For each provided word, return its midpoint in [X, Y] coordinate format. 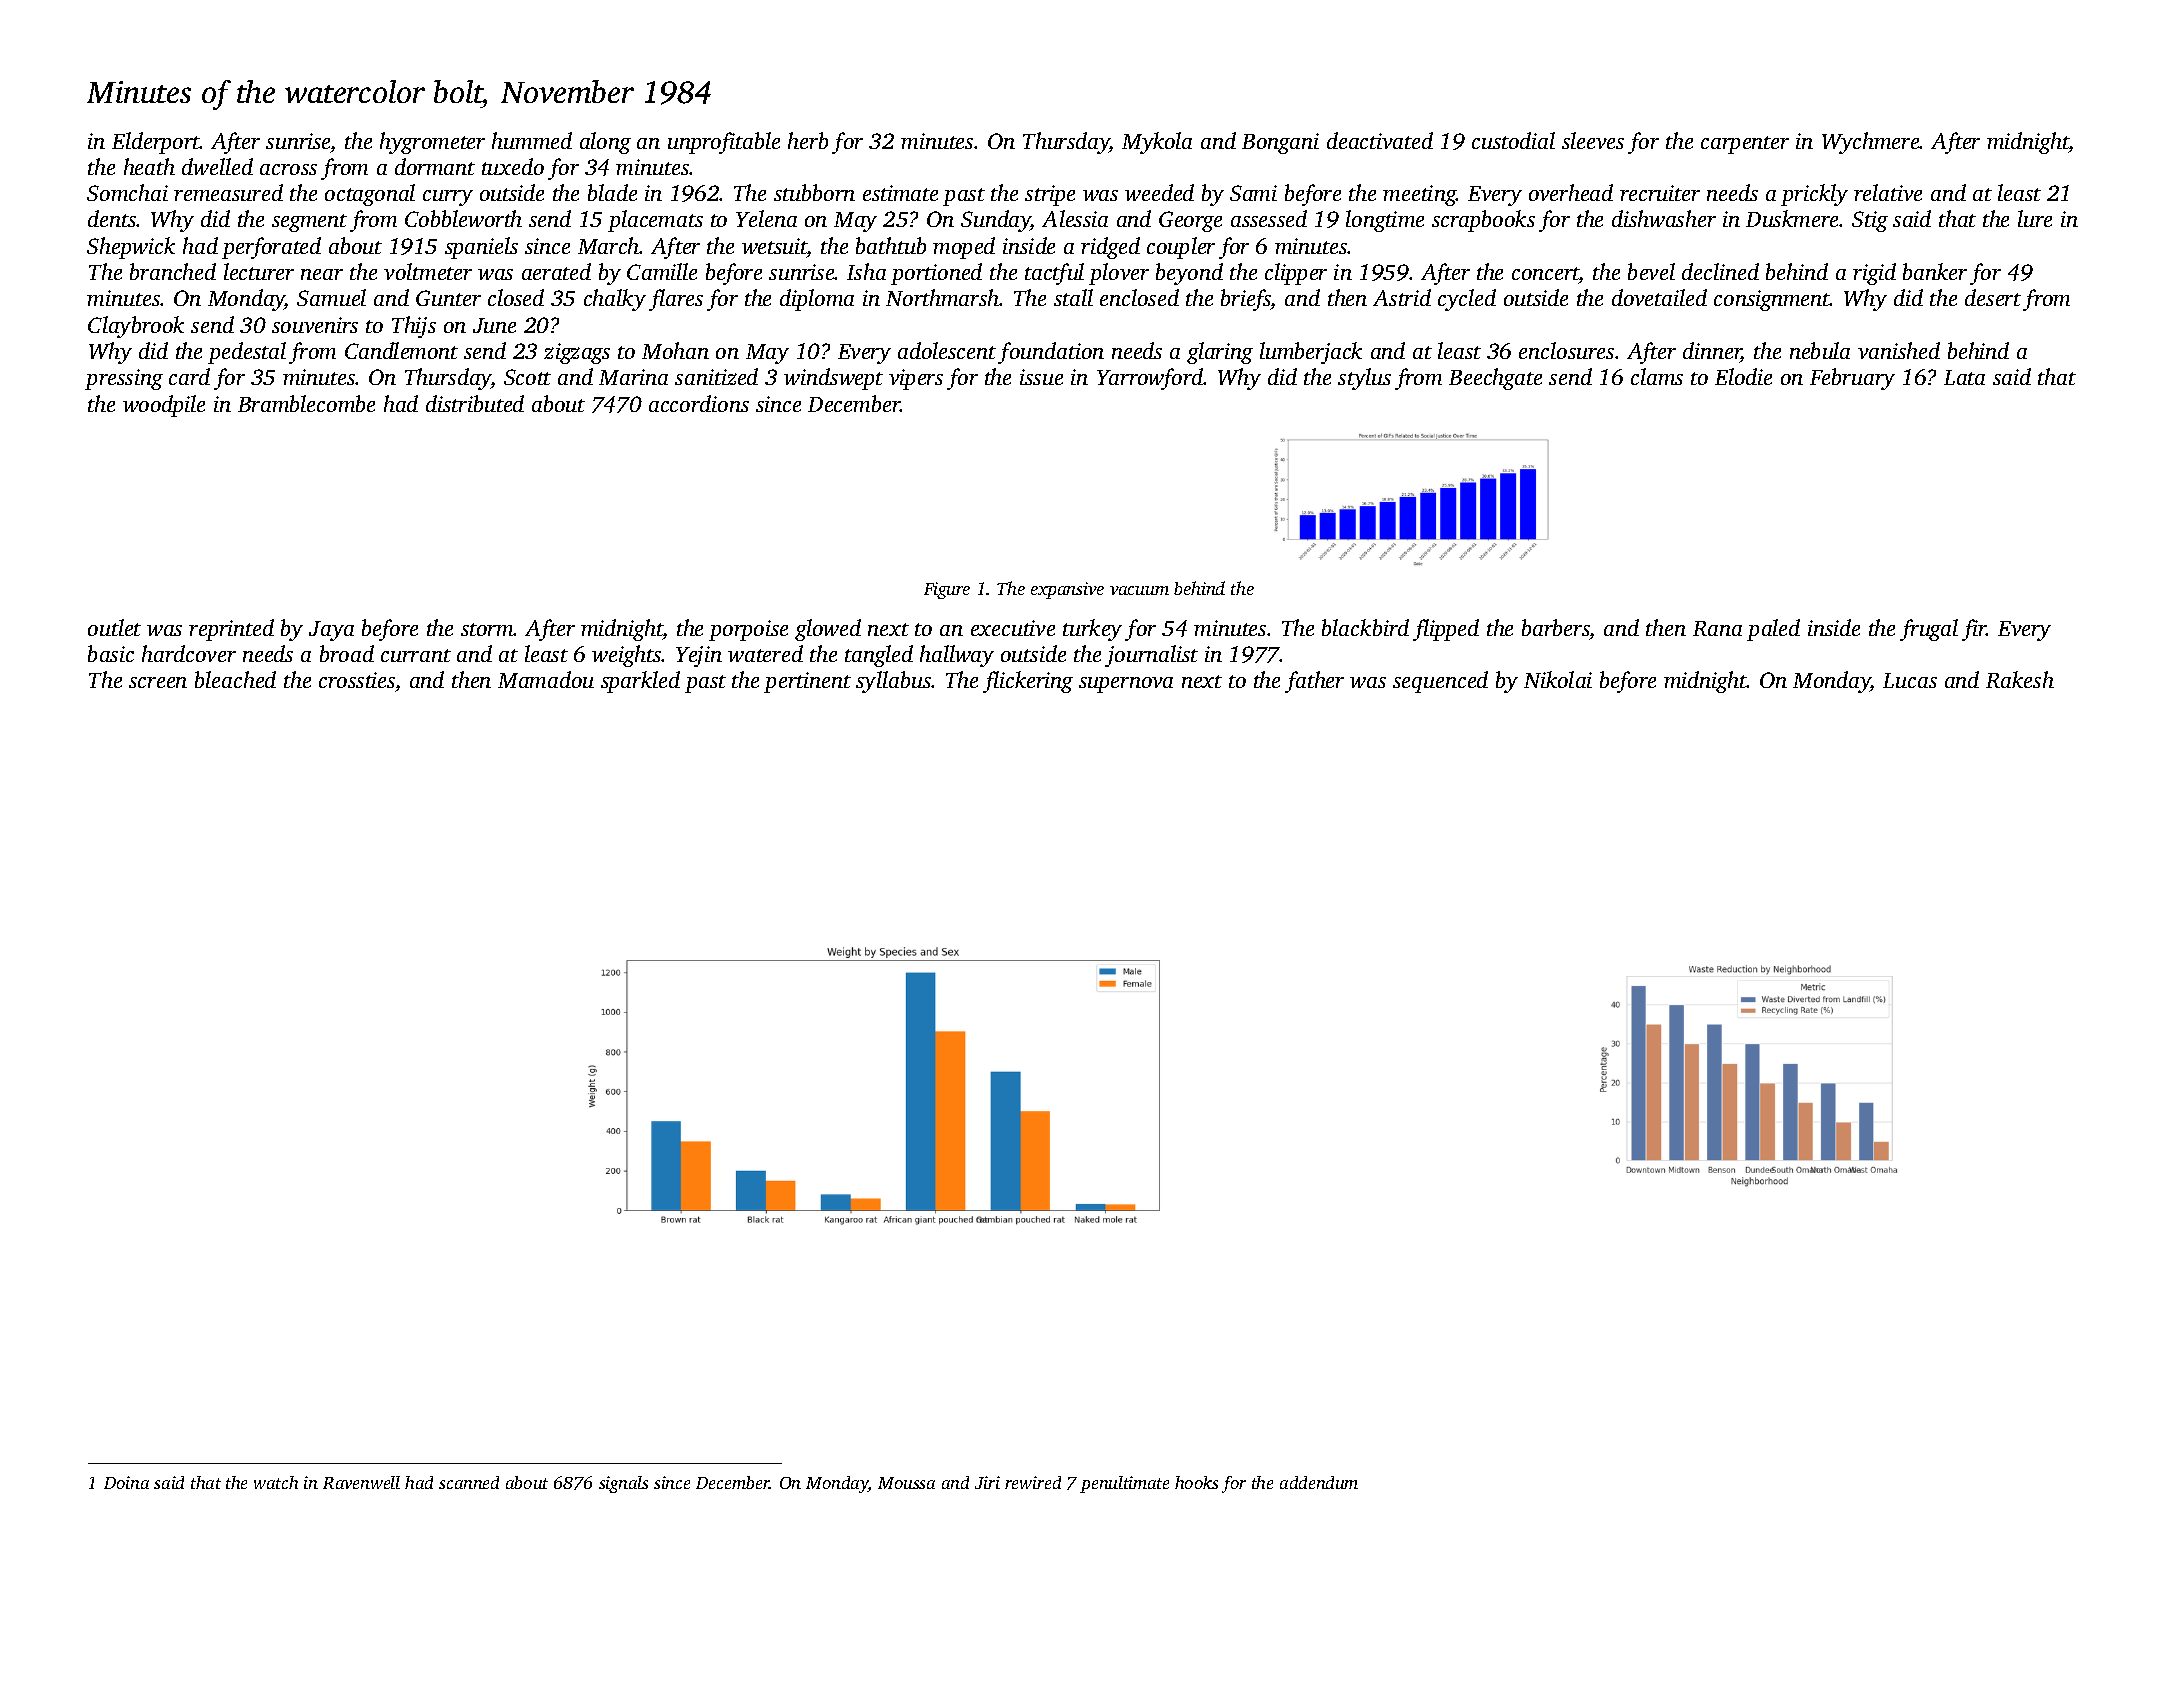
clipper [1296, 274]
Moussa [906, 1483]
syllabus [894, 682]
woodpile [164, 406]
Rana [1717, 628]
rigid [1874, 274]
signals [623, 1484]
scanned [469, 1482]
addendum [1319, 1482]
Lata [1964, 377]
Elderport [156, 143]
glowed [828, 630]
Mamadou [546, 679]
